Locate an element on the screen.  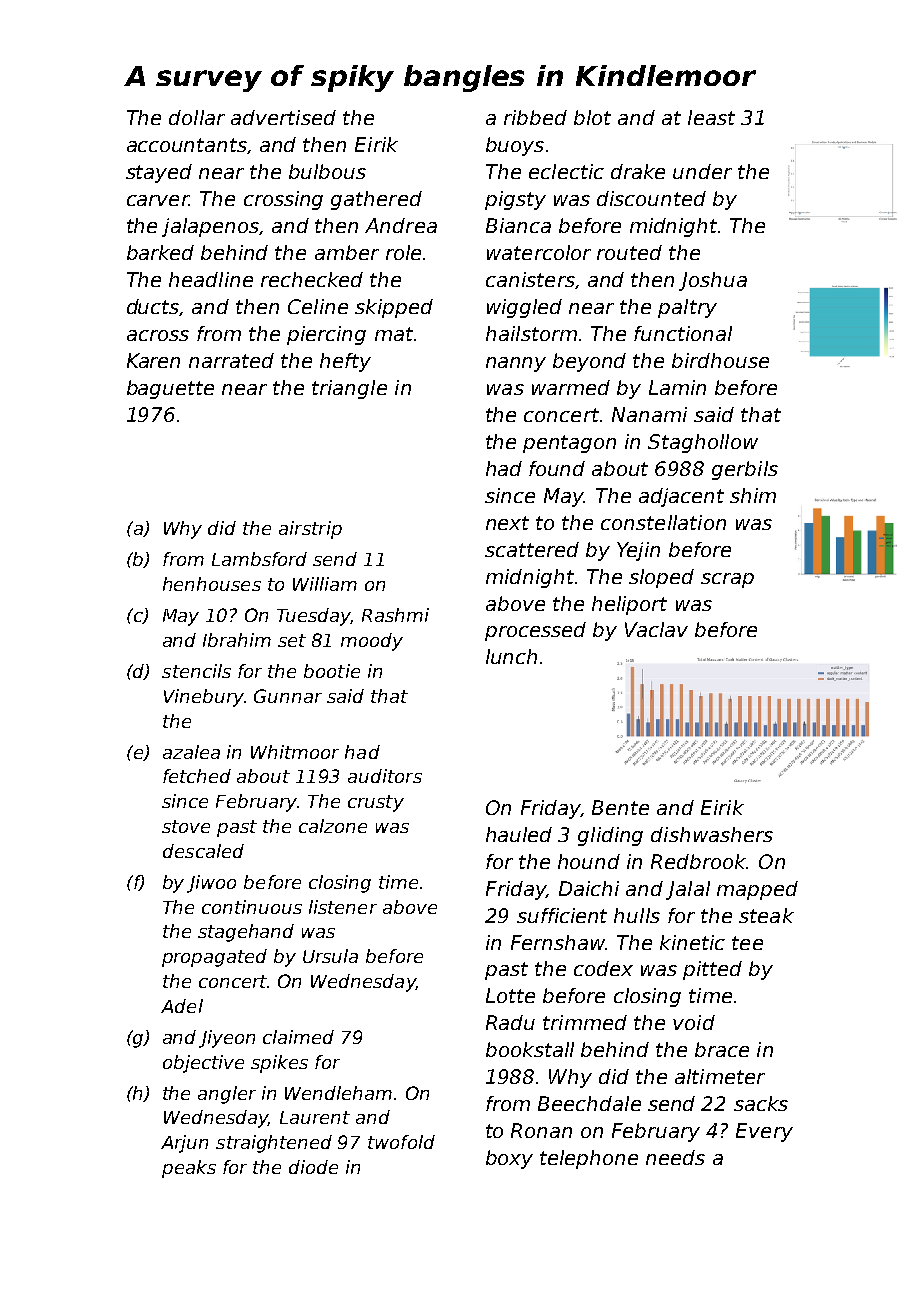
auditors is located at coordinates (385, 776).
